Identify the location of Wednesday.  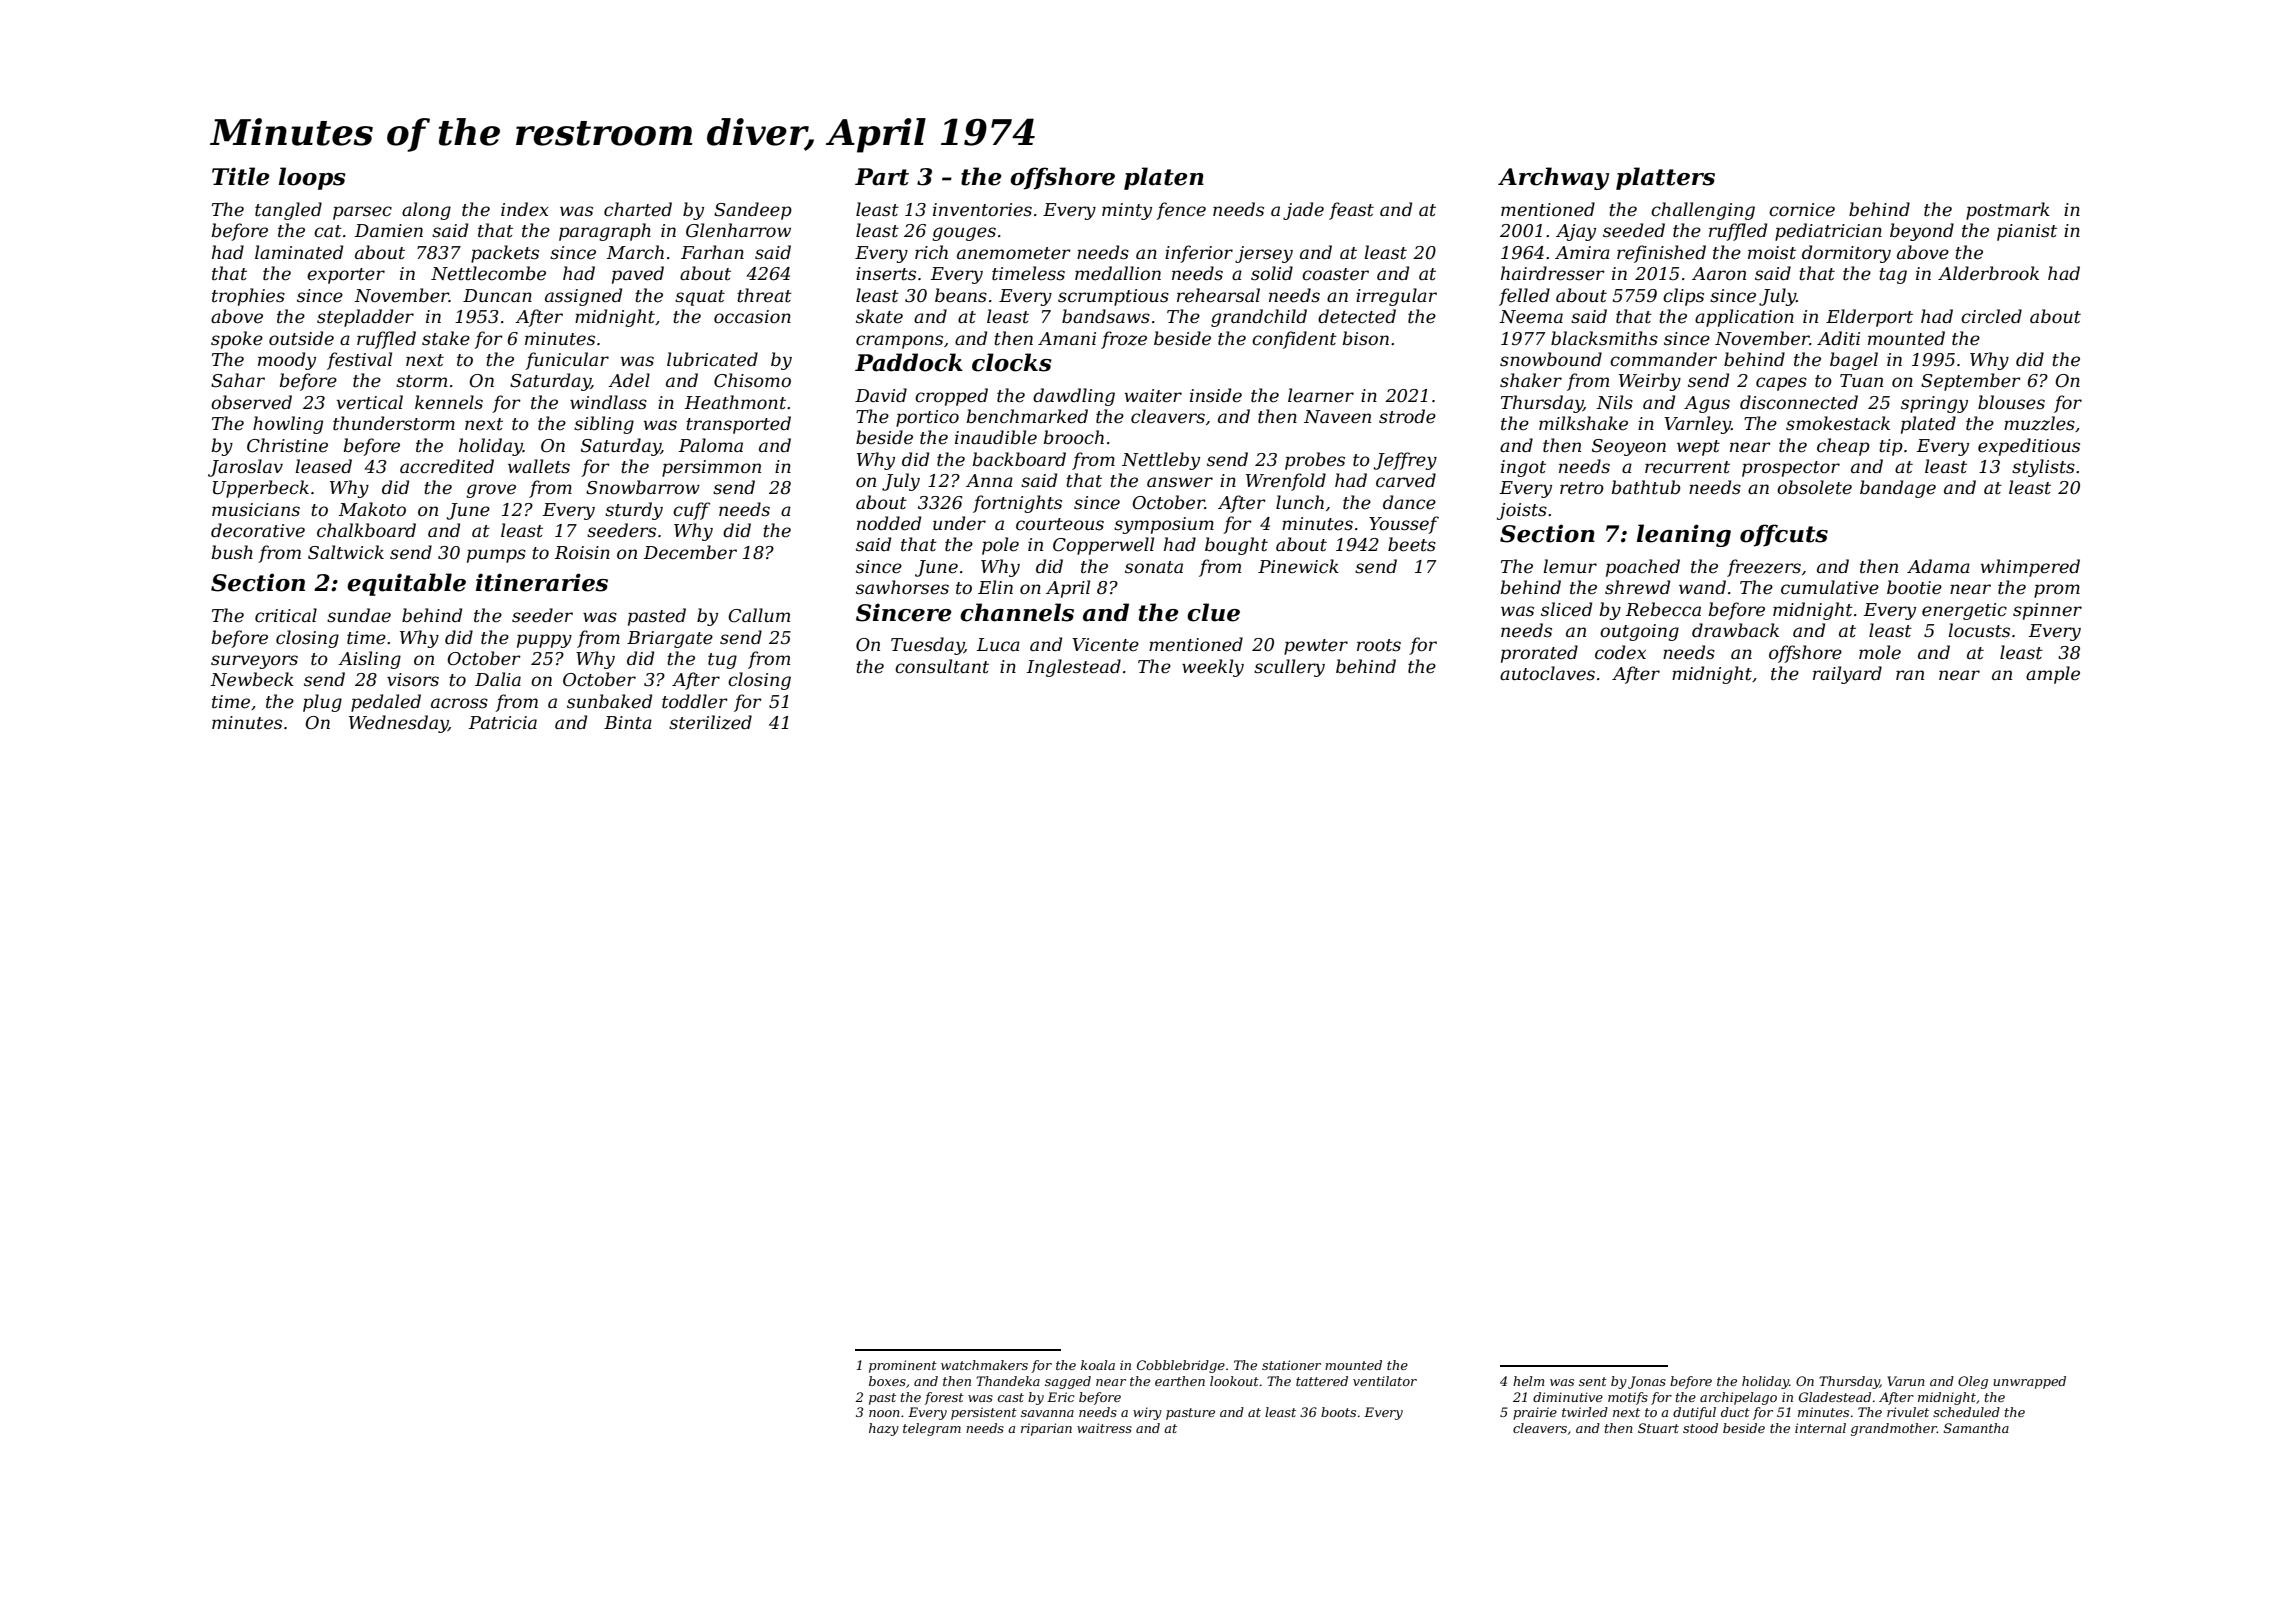
(398, 724).
